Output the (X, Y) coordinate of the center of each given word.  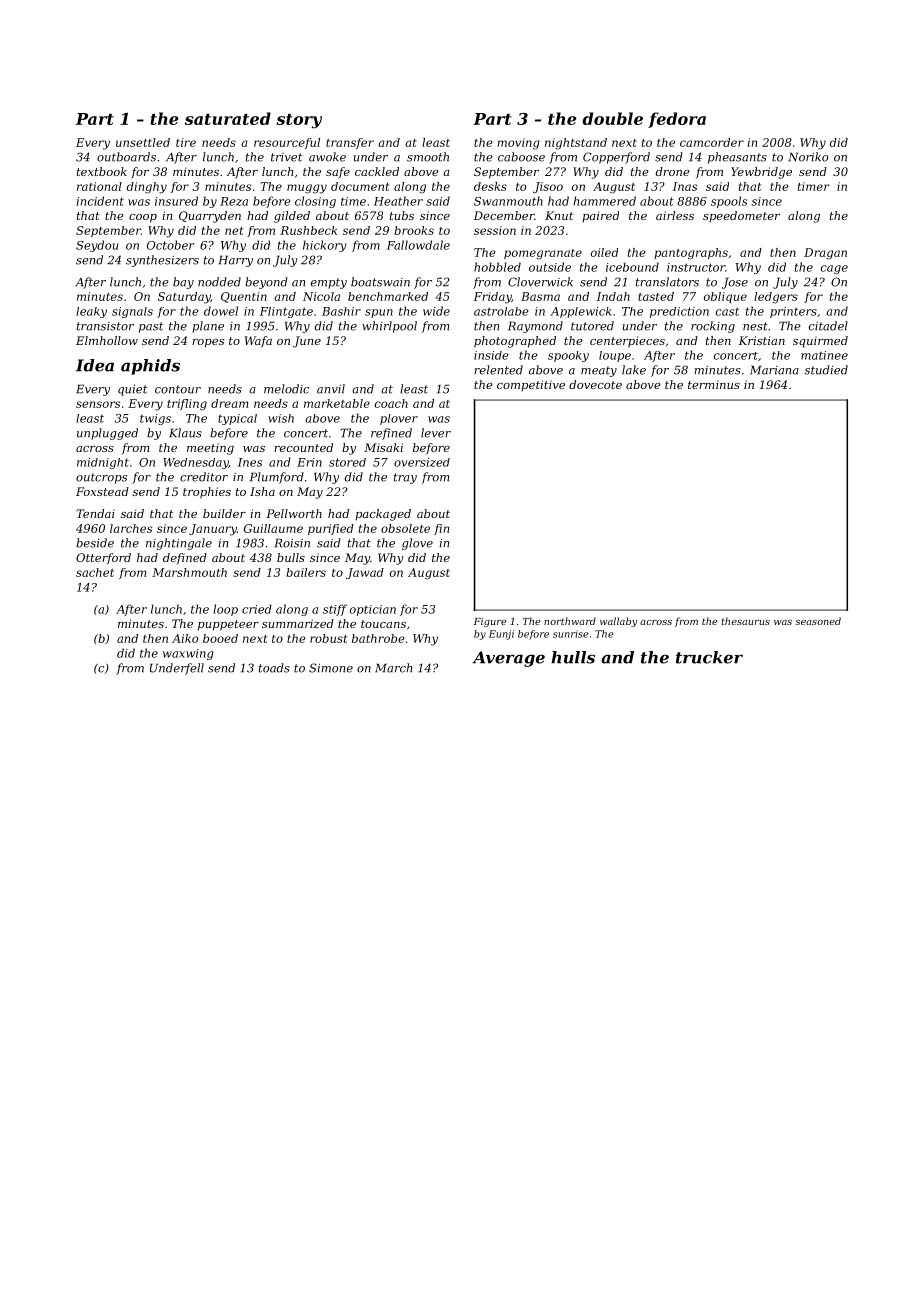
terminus (714, 384)
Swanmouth (508, 201)
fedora (677, 120)
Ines (250, 462)
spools (729, 202)
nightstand (576, 144)
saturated (228, 118)
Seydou (97, 246)
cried (257, 609)
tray (405, 478)
